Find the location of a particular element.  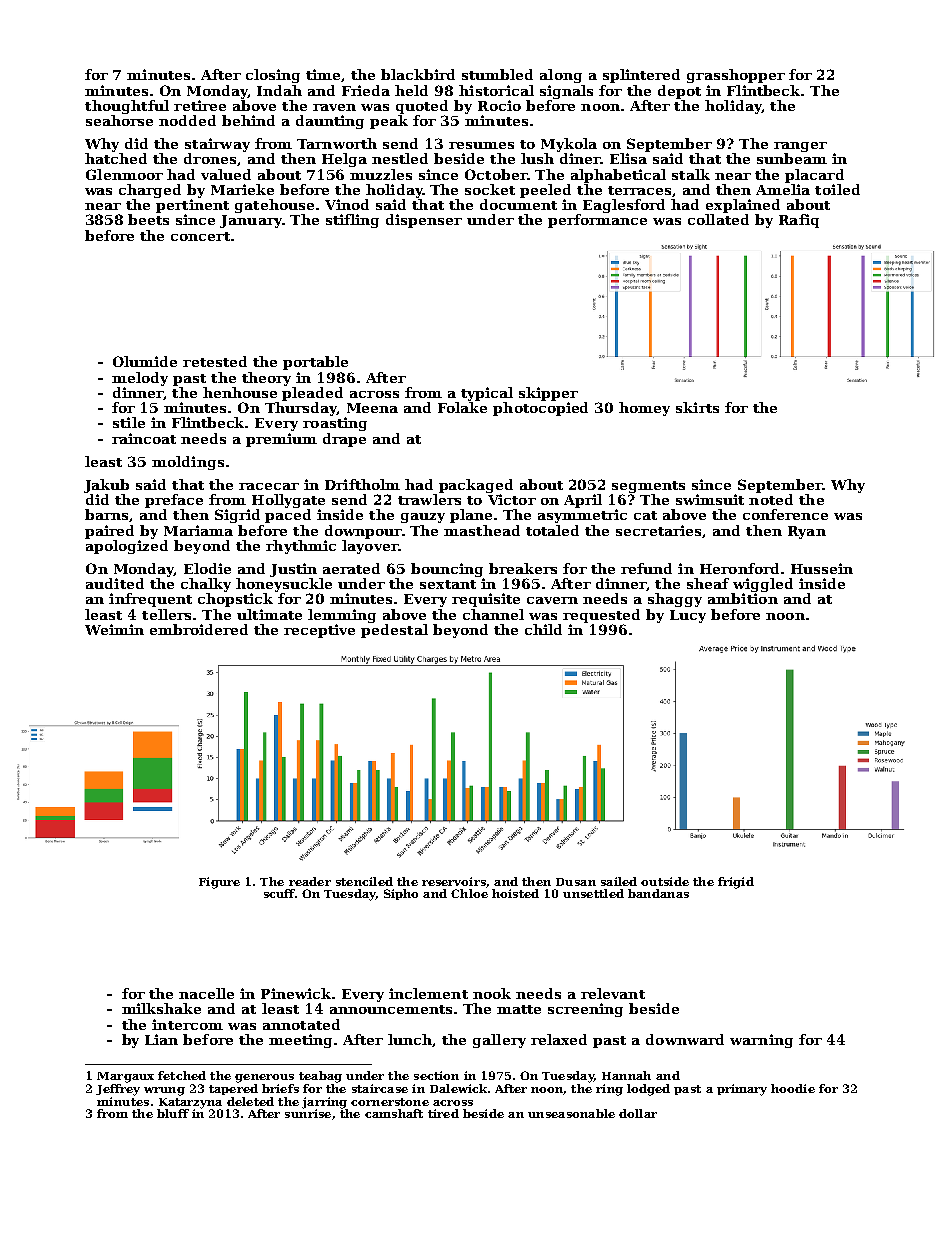

audited is located at coordinates (115, 583).
